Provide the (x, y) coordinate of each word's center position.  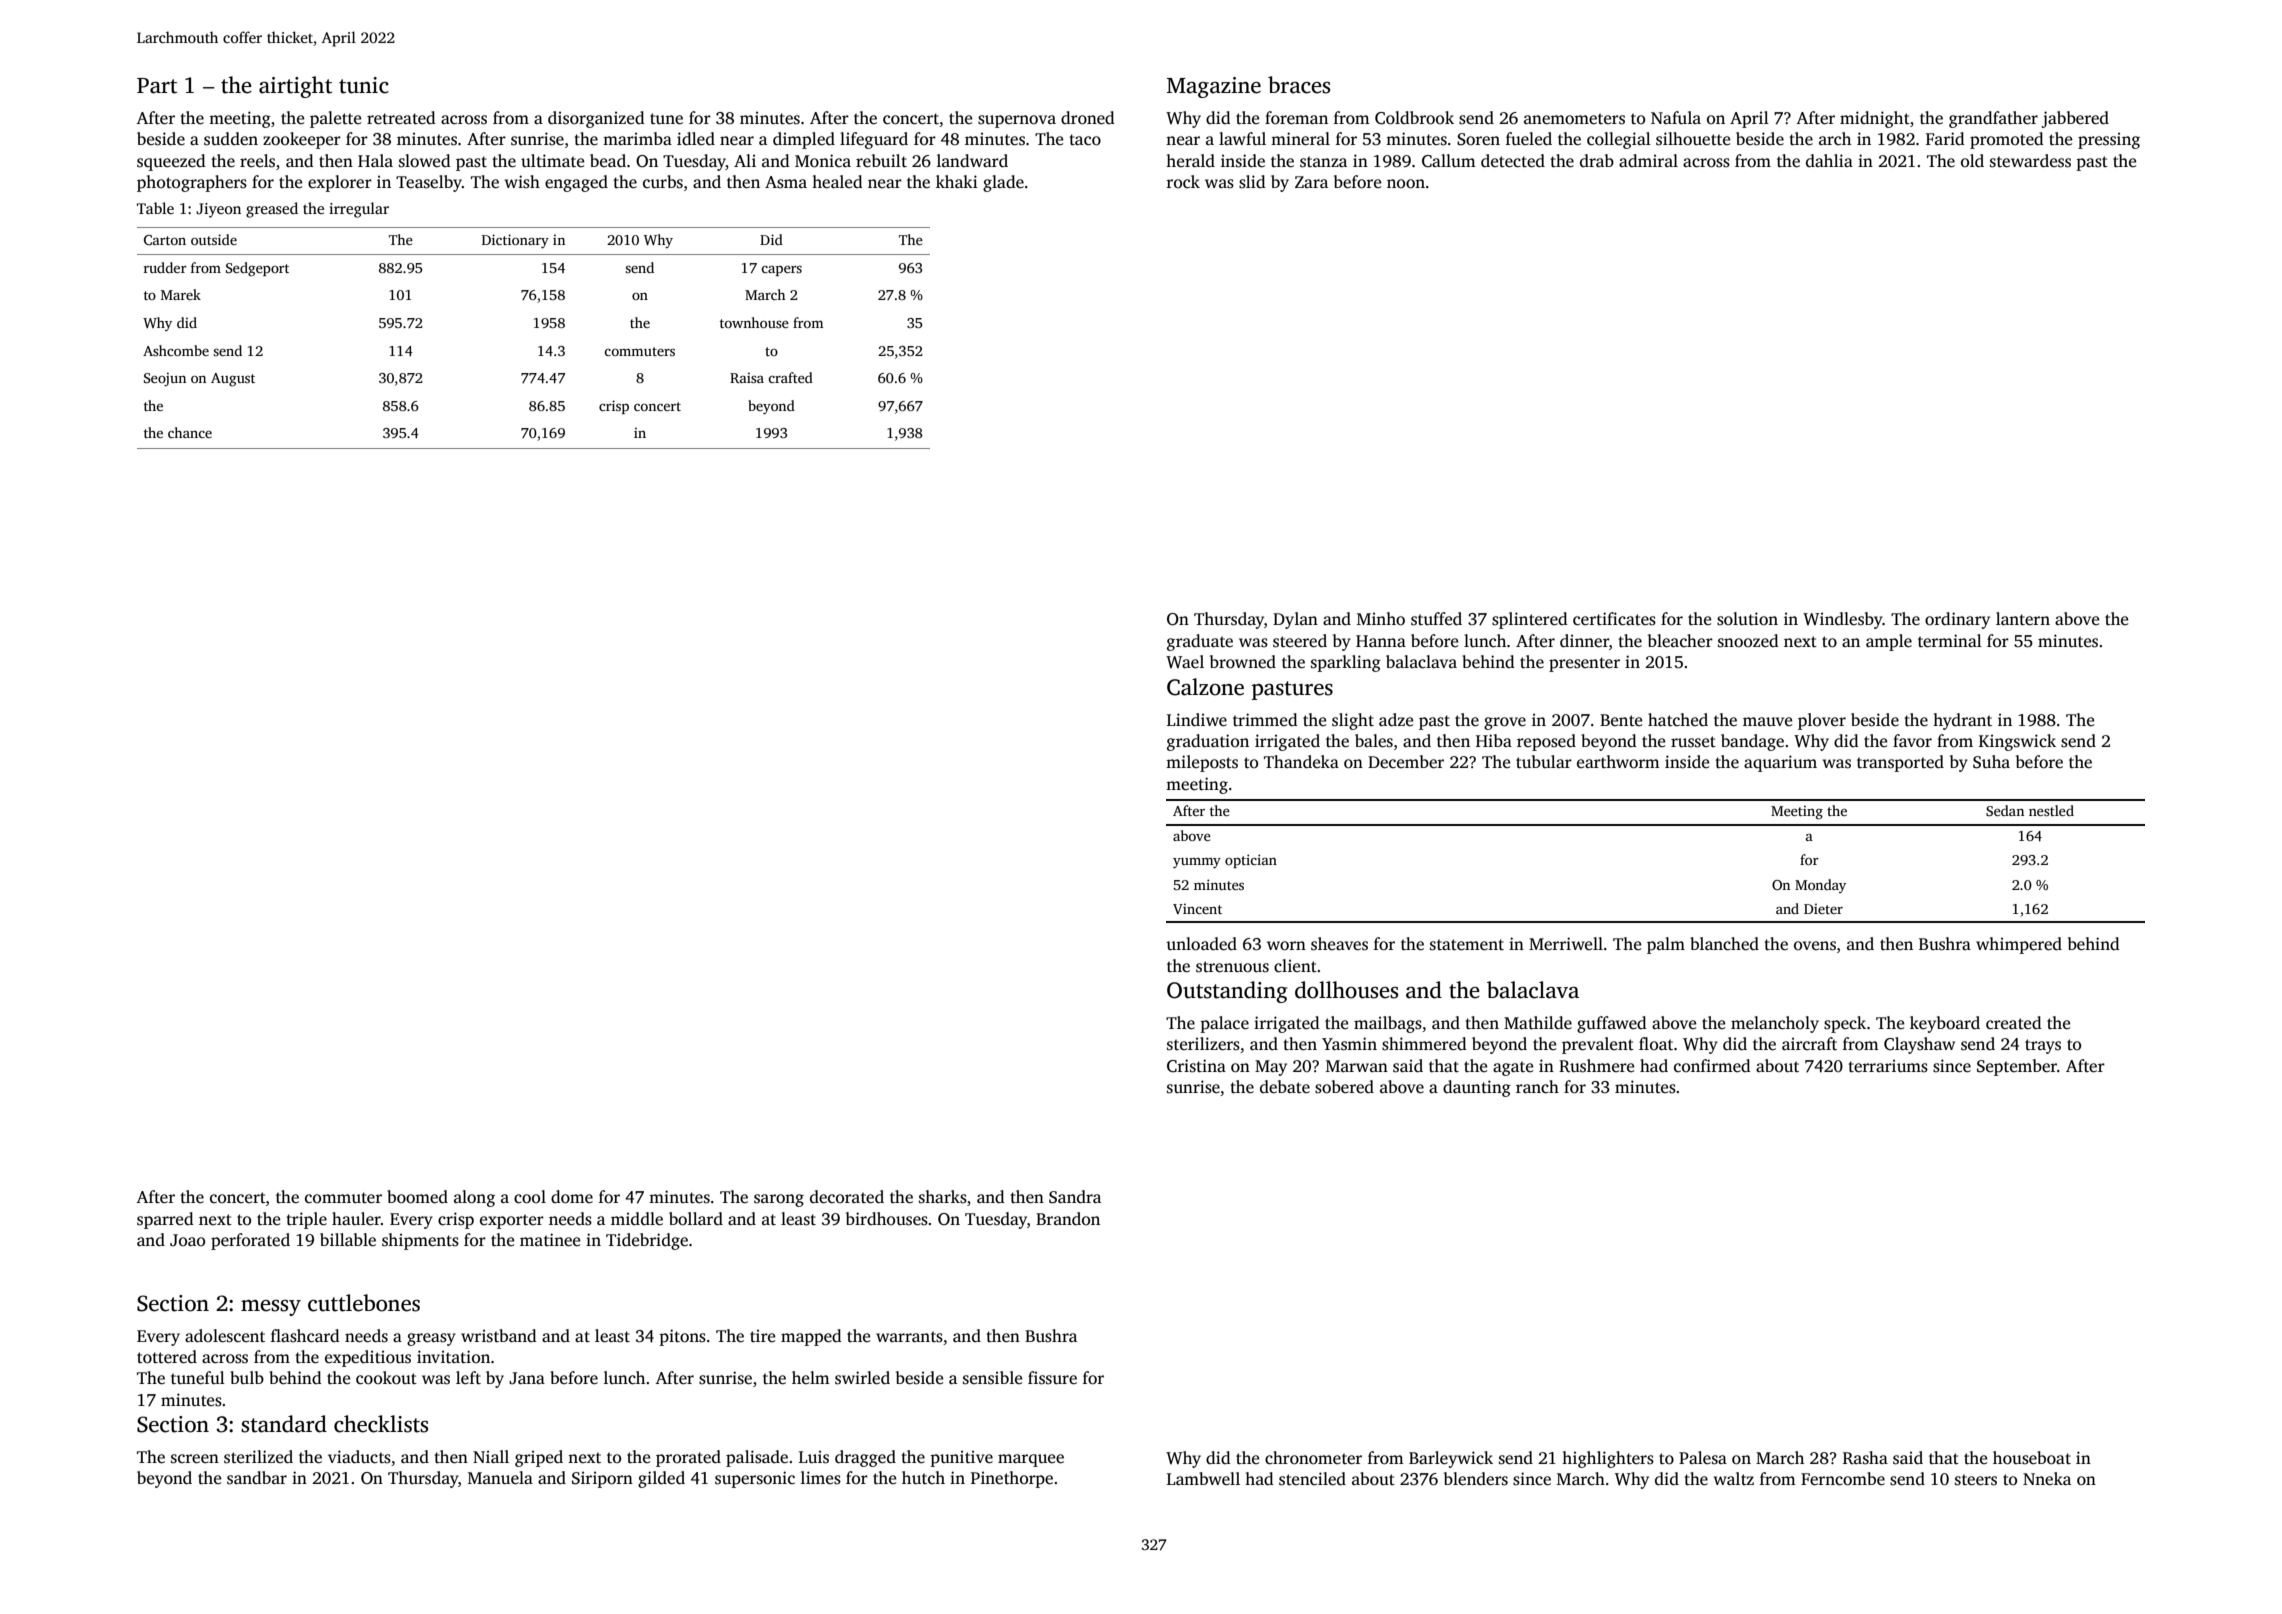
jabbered (2075, 119)
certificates (1614, 619)
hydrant (1962, 721)
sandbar (257, 1478)
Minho (1381, 619)
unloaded (1201, 944)
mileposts (1202, 763)
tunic (364, 85)
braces (1299, 85)
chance (190, 432)
